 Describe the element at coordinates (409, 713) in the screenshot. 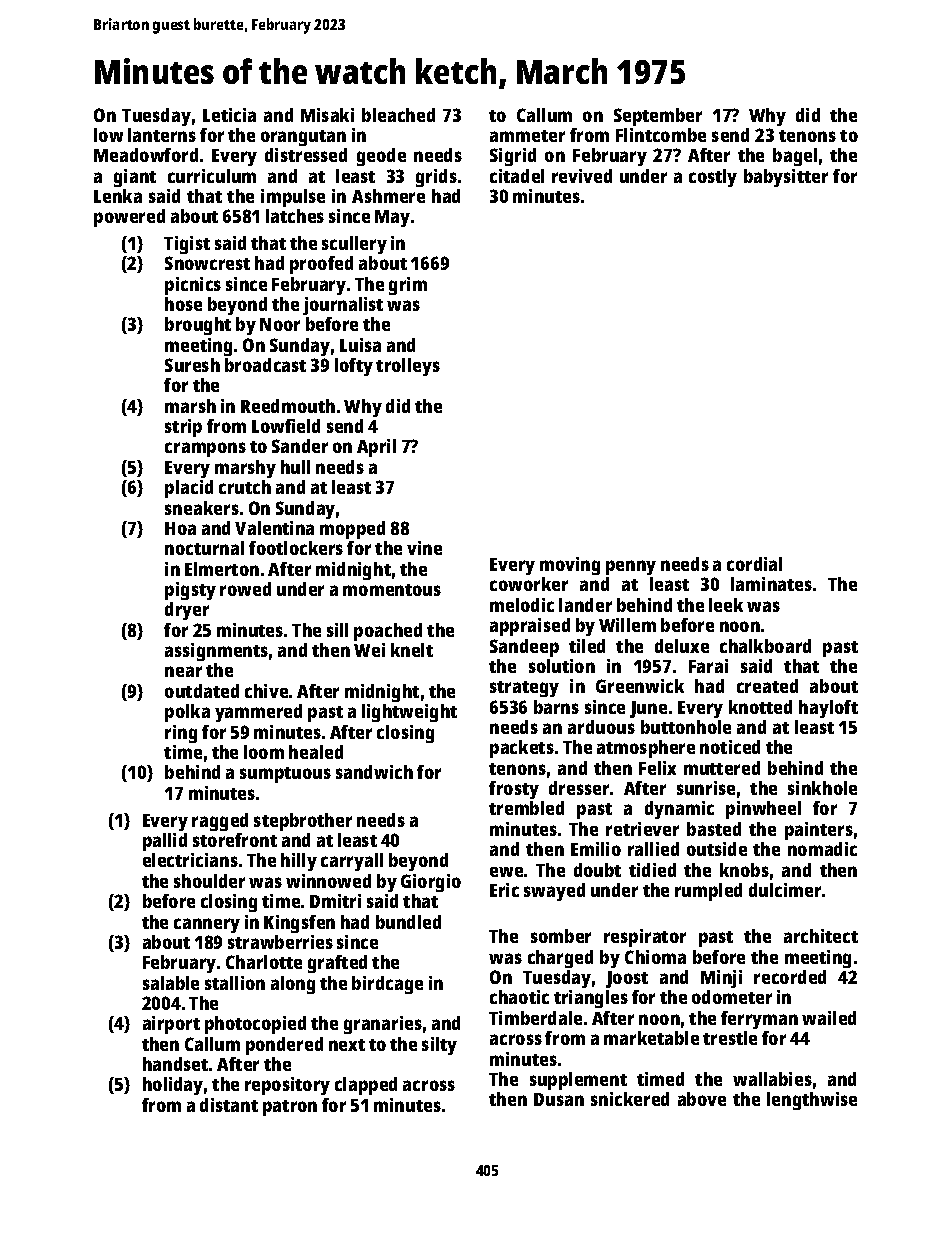

I see `lightweight` at that location.
